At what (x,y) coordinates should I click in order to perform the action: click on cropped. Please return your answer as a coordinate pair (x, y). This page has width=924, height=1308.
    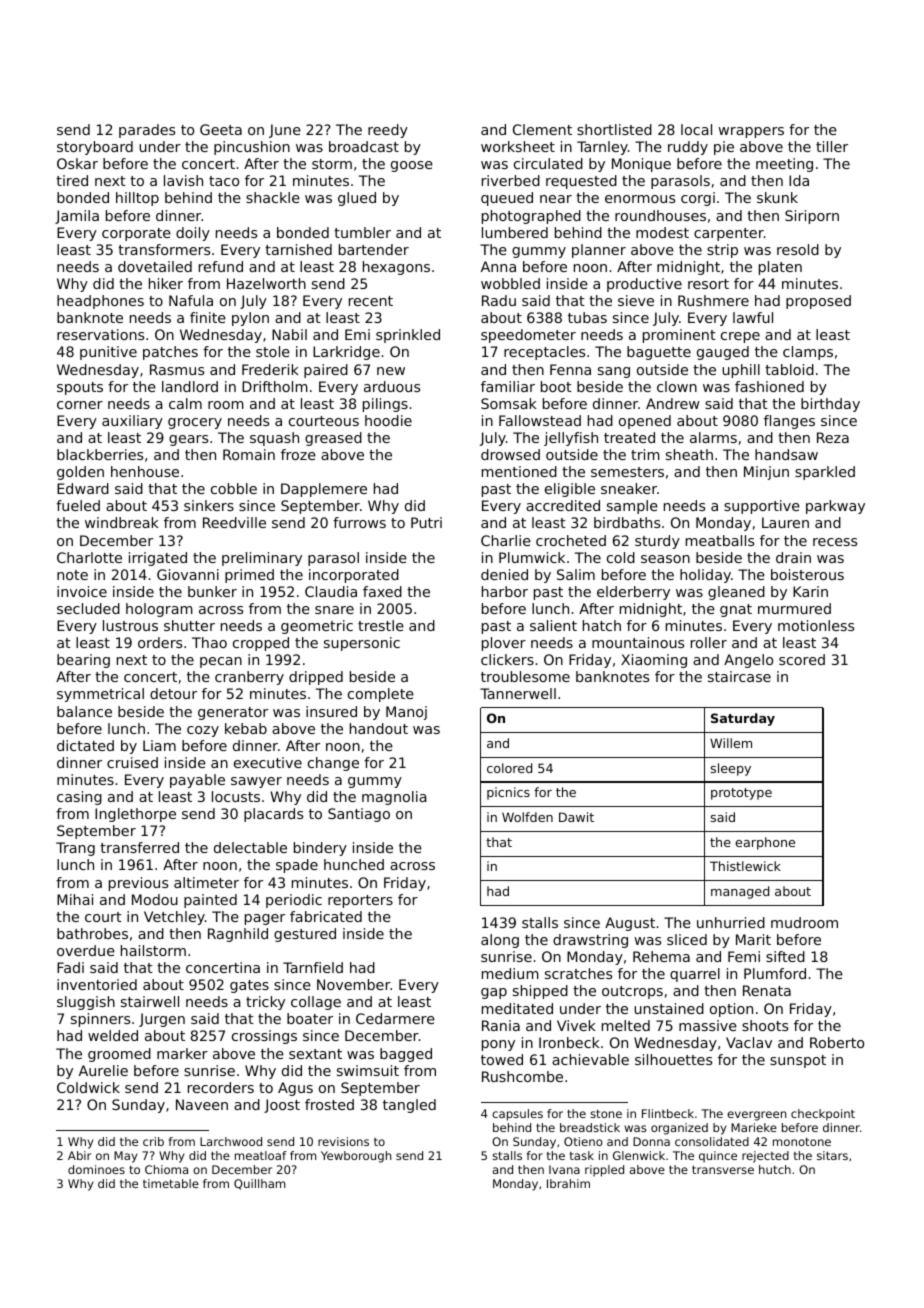
    Looking at the image, I should click on (261, 644).
